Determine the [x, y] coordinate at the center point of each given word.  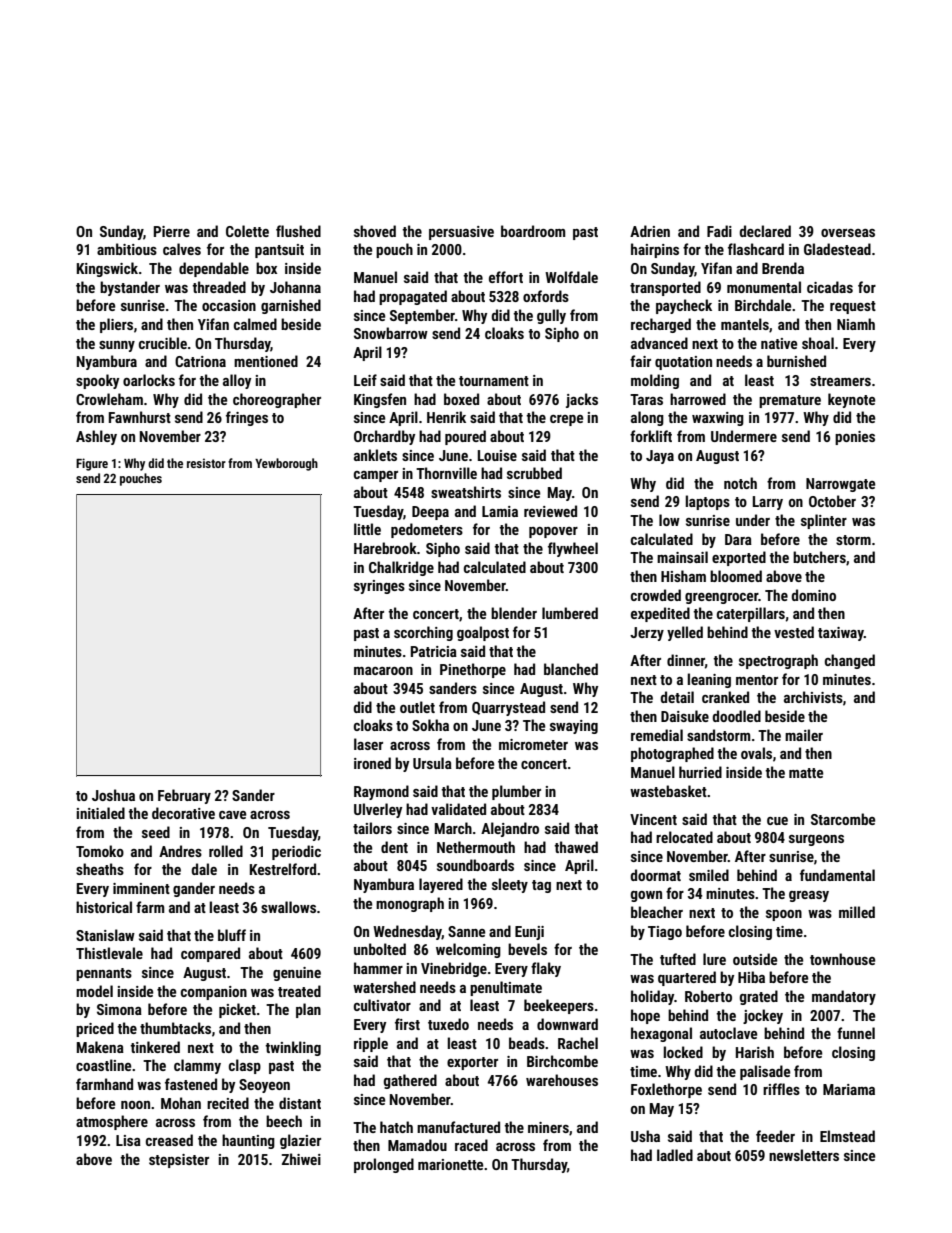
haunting [248, 1141]
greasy [809, 896]
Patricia [434, 651]
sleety [510, 885]
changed [850, 661]
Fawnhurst [140, 417]
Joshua [113, 795]
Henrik [446, 417]
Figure [92, 464]
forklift [651, 436]
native [779, 343]
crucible [163, 343]
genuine [297, 974]
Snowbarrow [391, 333]
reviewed [550, 511]
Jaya [660, 457]
